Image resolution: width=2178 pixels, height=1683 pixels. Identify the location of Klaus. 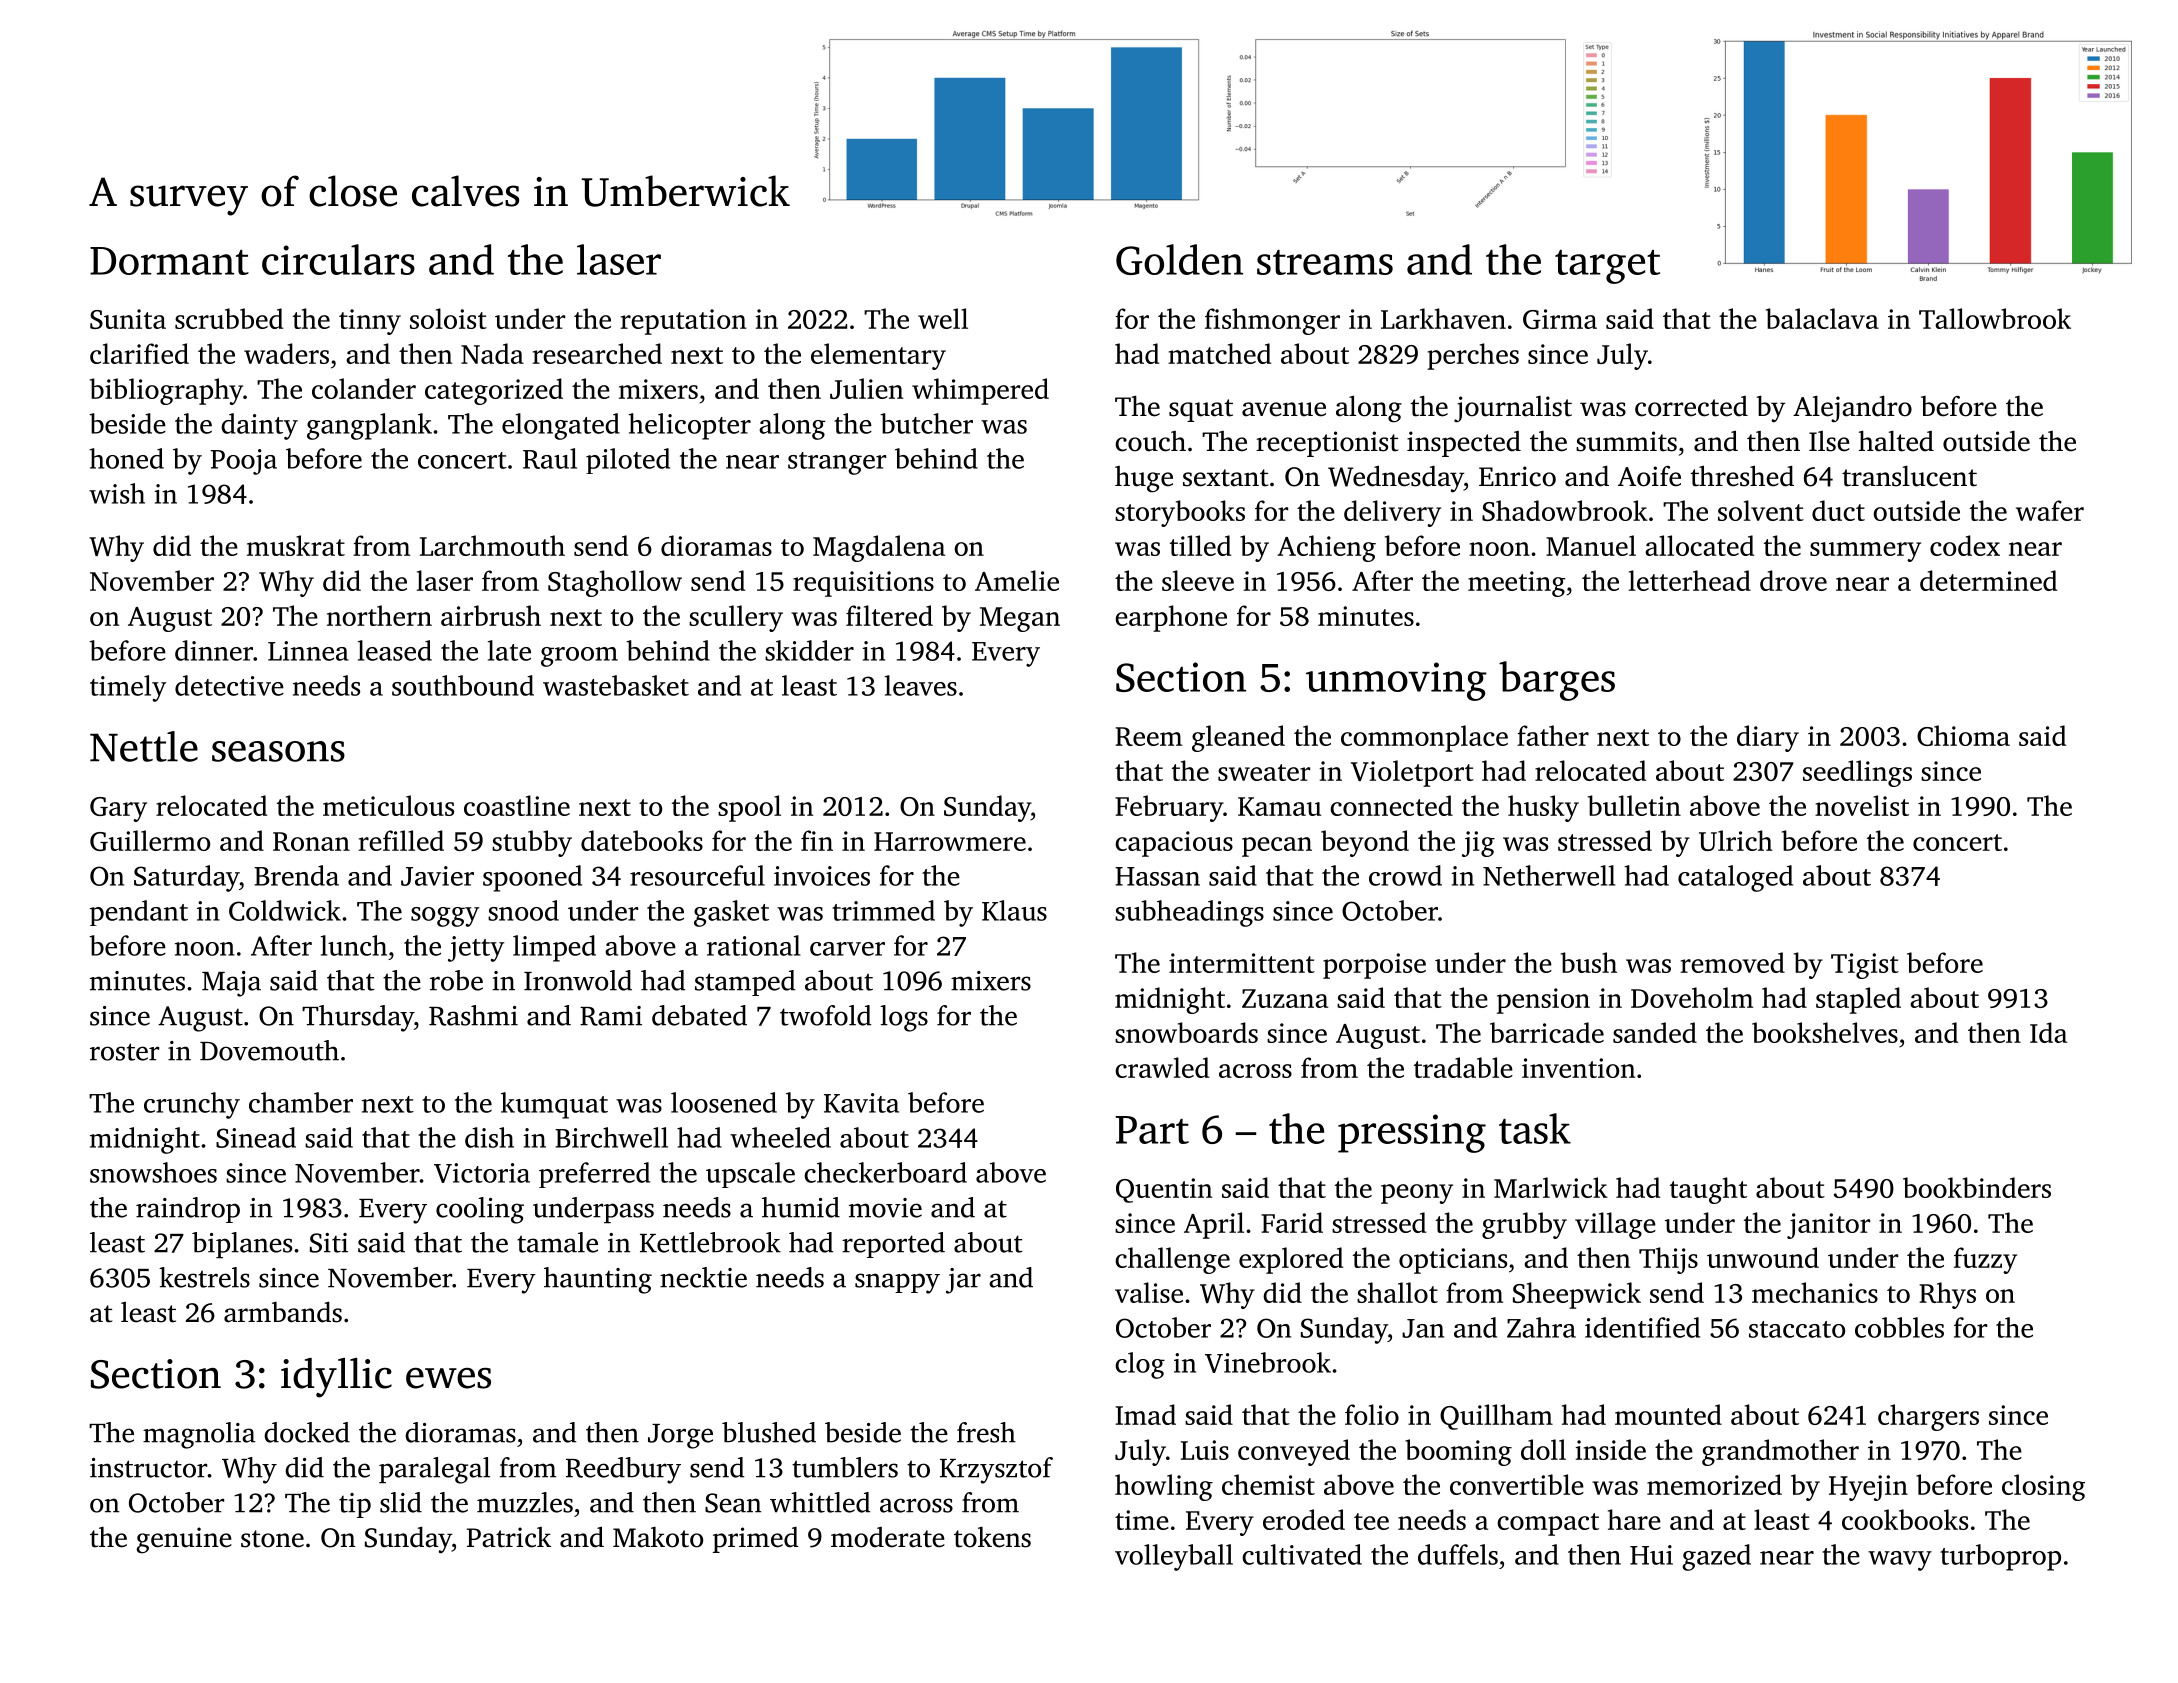
(1014, 910).
